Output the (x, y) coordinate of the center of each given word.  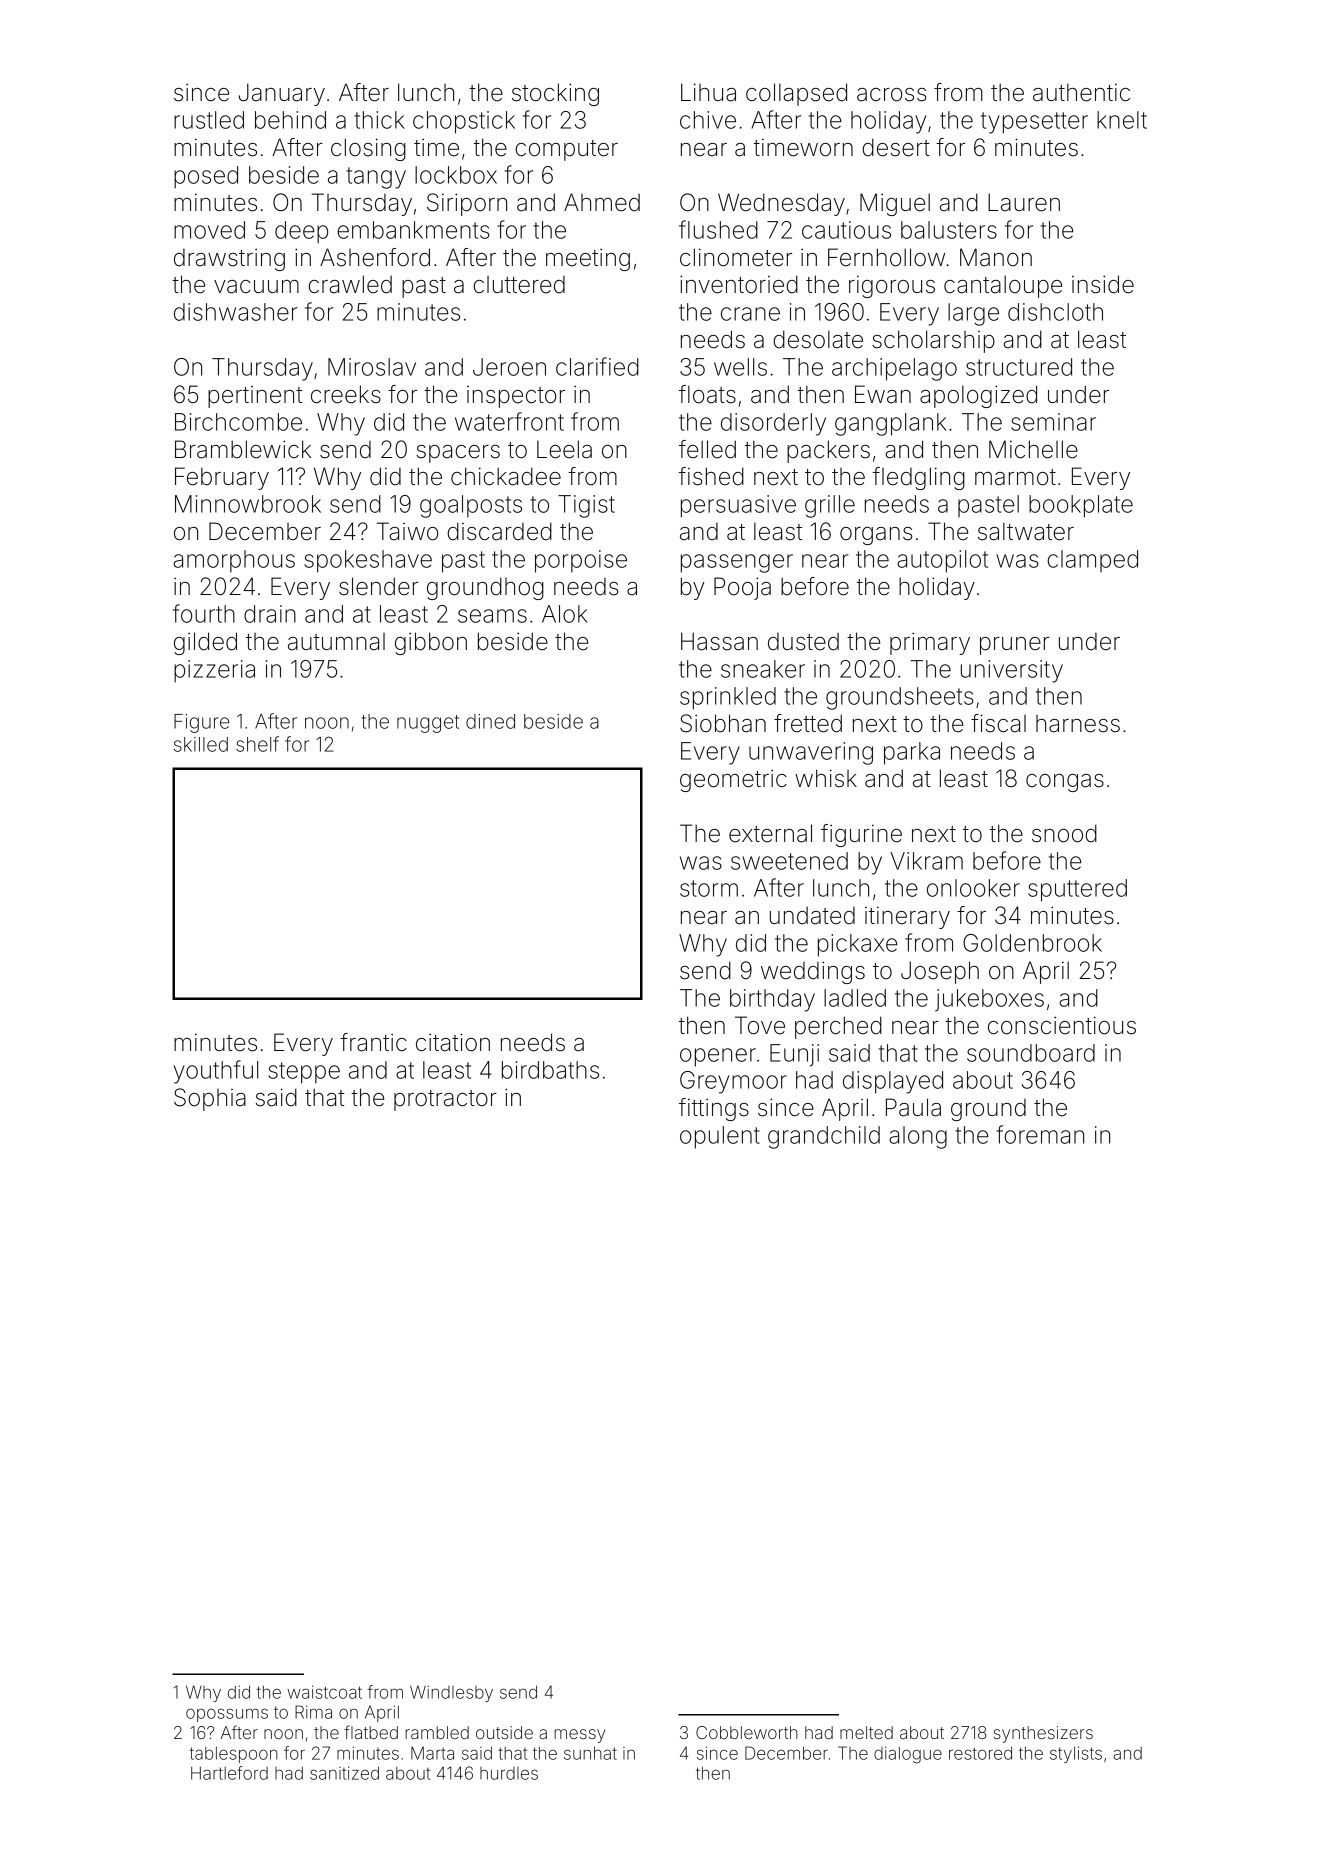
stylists (1076, 1754)
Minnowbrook (248, 504)
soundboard (1031, 1053)
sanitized (344, 1773)
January (282, 94)
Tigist (586, 506)
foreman (1040, 1134)
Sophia (210, 1099)
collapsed (796, 94)
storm (709, 888)
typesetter (1034, 123)
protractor (445, 1100)
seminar (1053, 422)
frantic (373, 1042)
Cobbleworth (747, 1732)
